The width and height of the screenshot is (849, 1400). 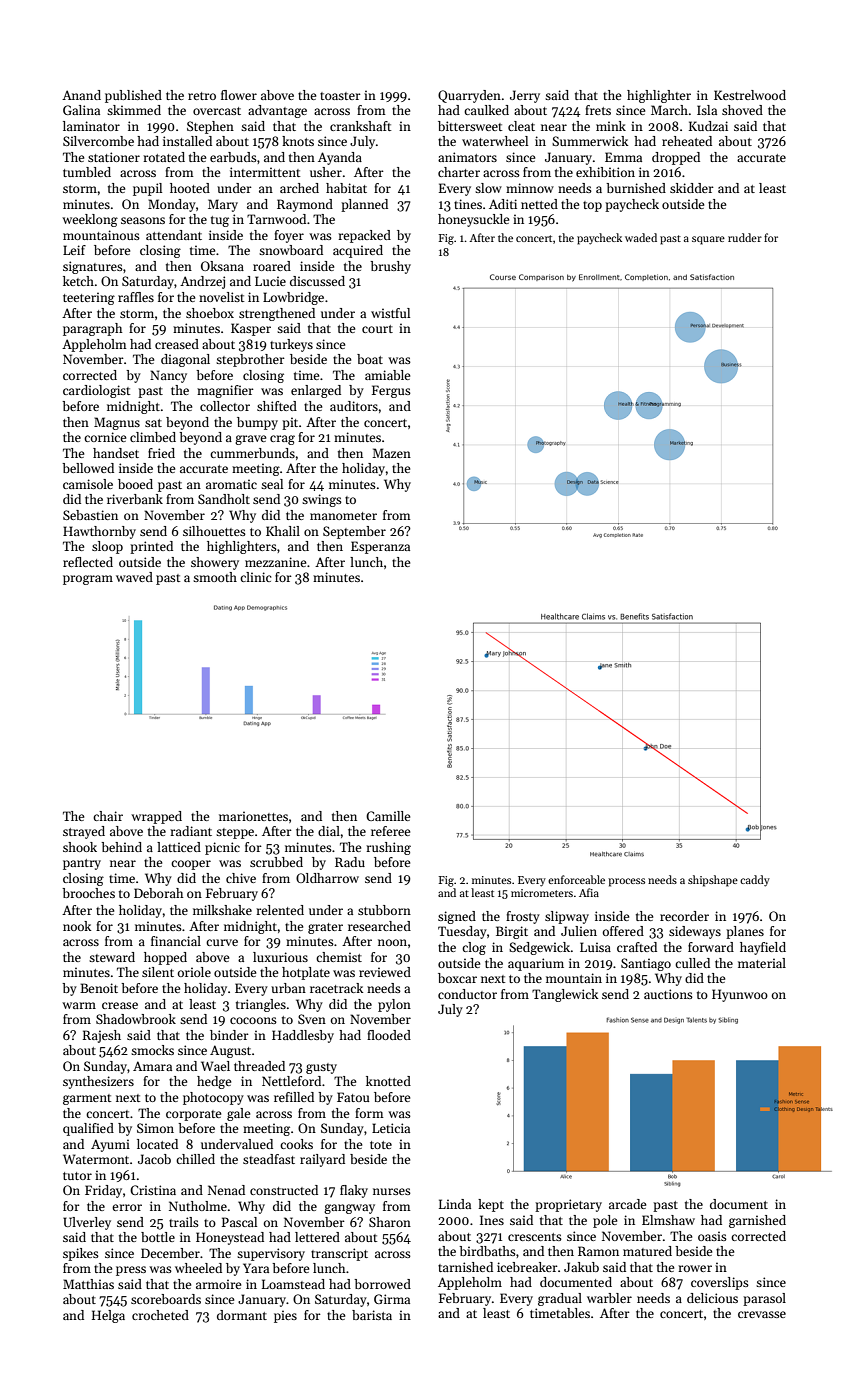 What do you see at coordinates (108, 1316) in the screenshot?
I see `Helga` at bounding box center [108, 1316].
